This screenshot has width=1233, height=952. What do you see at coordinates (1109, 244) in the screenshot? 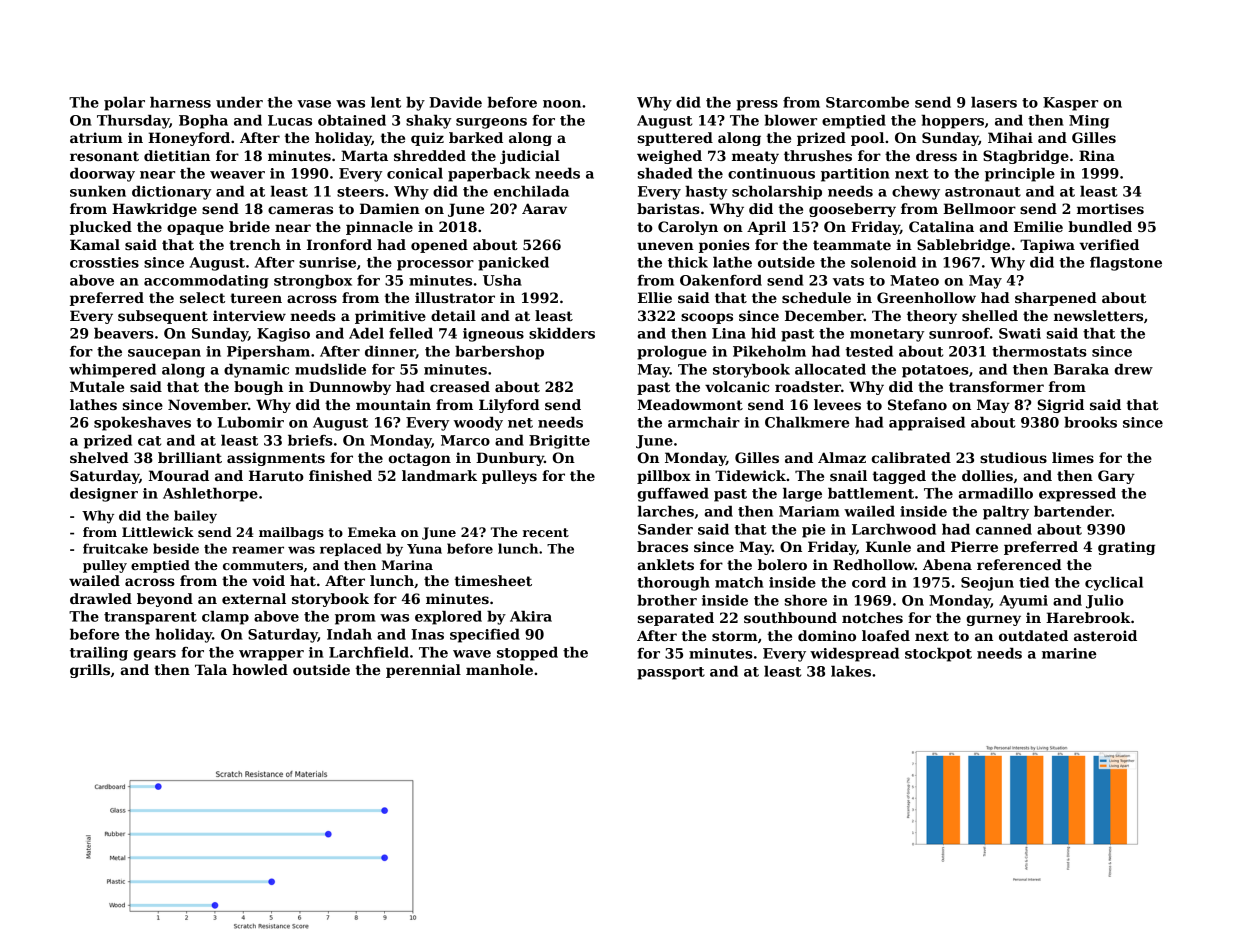
I see `verified` at bounding box center [1109, 244].
